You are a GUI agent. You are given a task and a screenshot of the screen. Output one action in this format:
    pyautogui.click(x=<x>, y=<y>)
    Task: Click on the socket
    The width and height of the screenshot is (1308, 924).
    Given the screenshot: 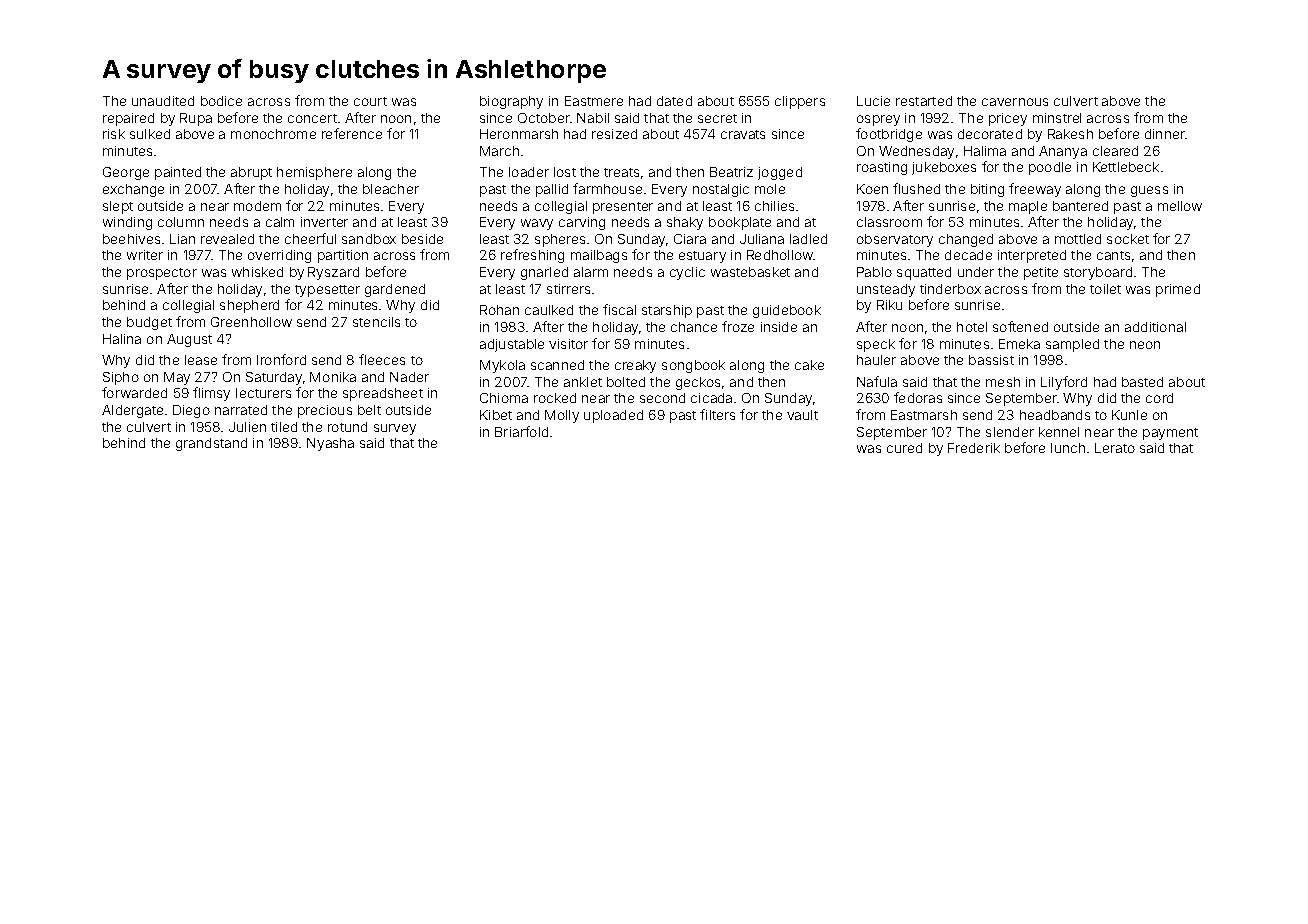 What is the action you would take?
    pyautogui.click(x=1128, y=239)
